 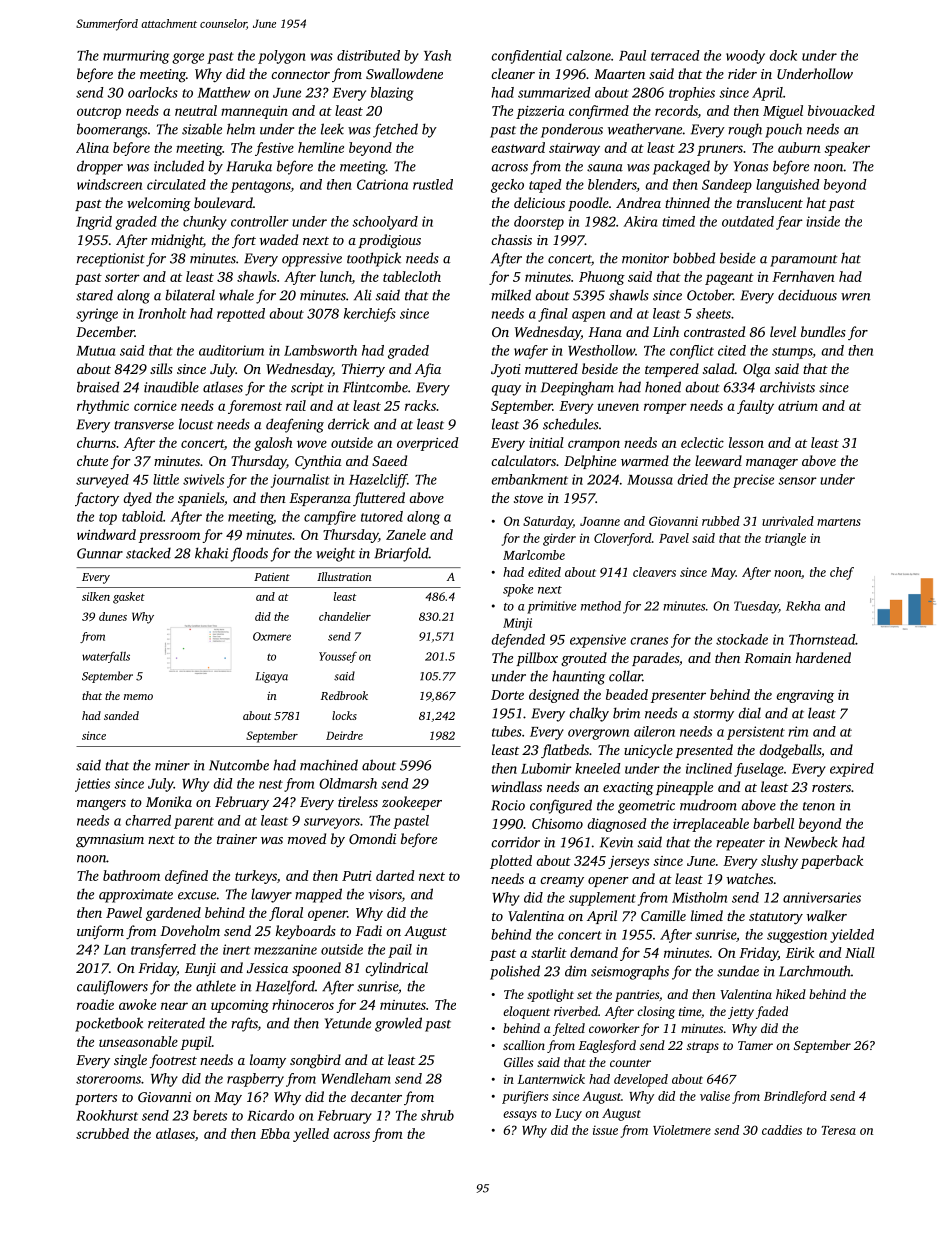 I want to click on trainer, so click(x=237, y=839).
